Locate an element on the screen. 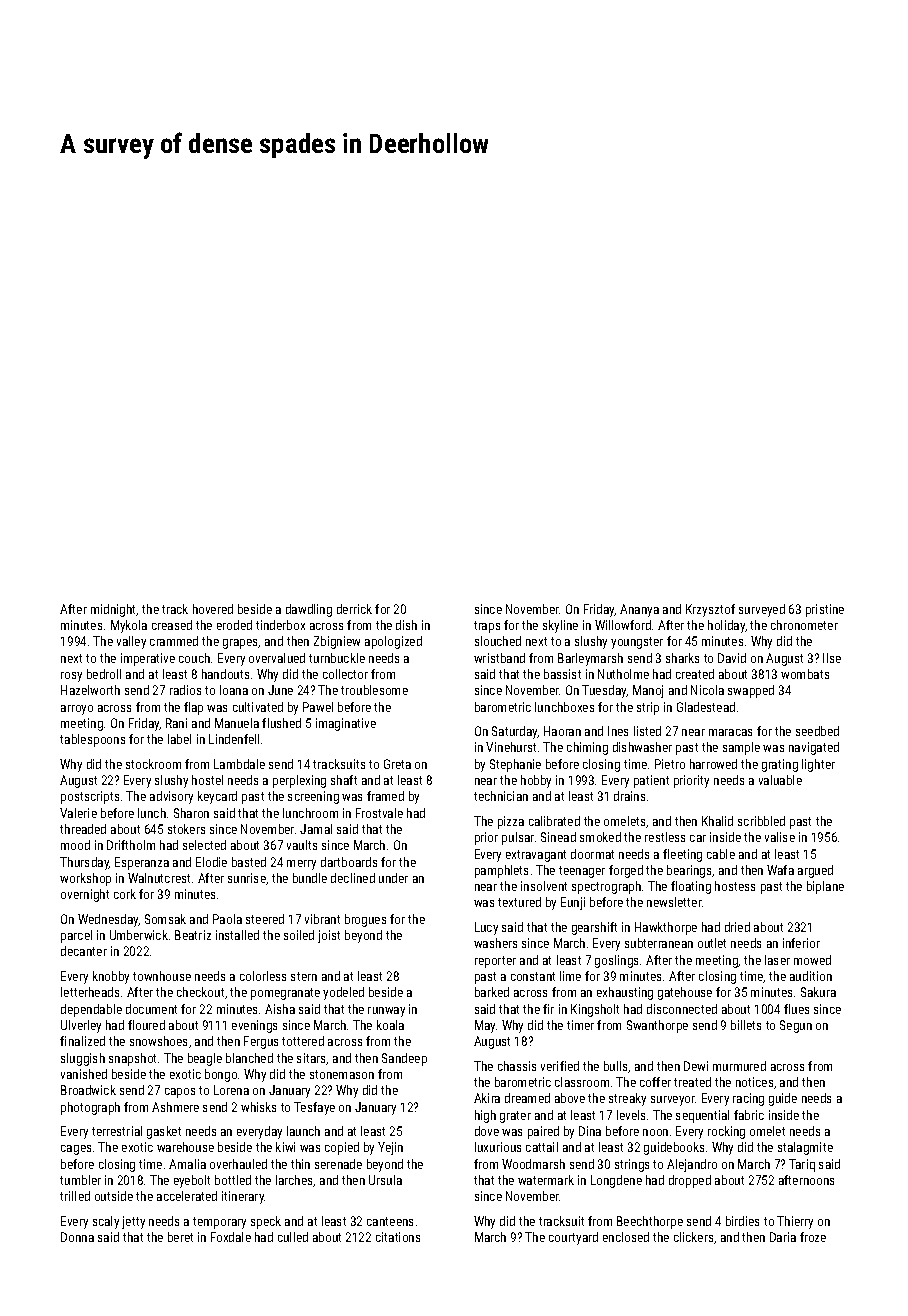 The width and height of the screenshot is (908, 1316). Khalid is located at coordinates (717, 821).
